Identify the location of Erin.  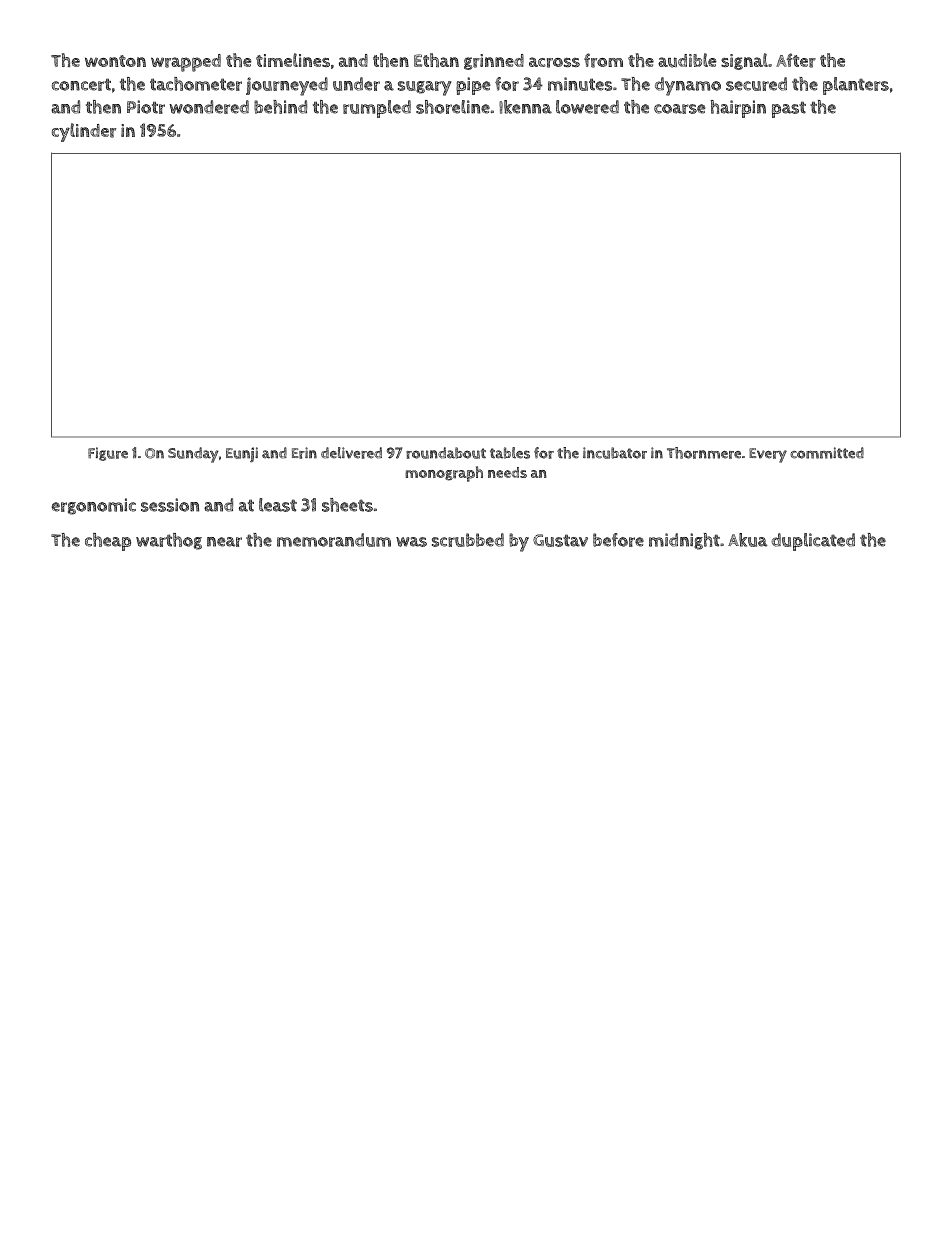
(304, 453).
